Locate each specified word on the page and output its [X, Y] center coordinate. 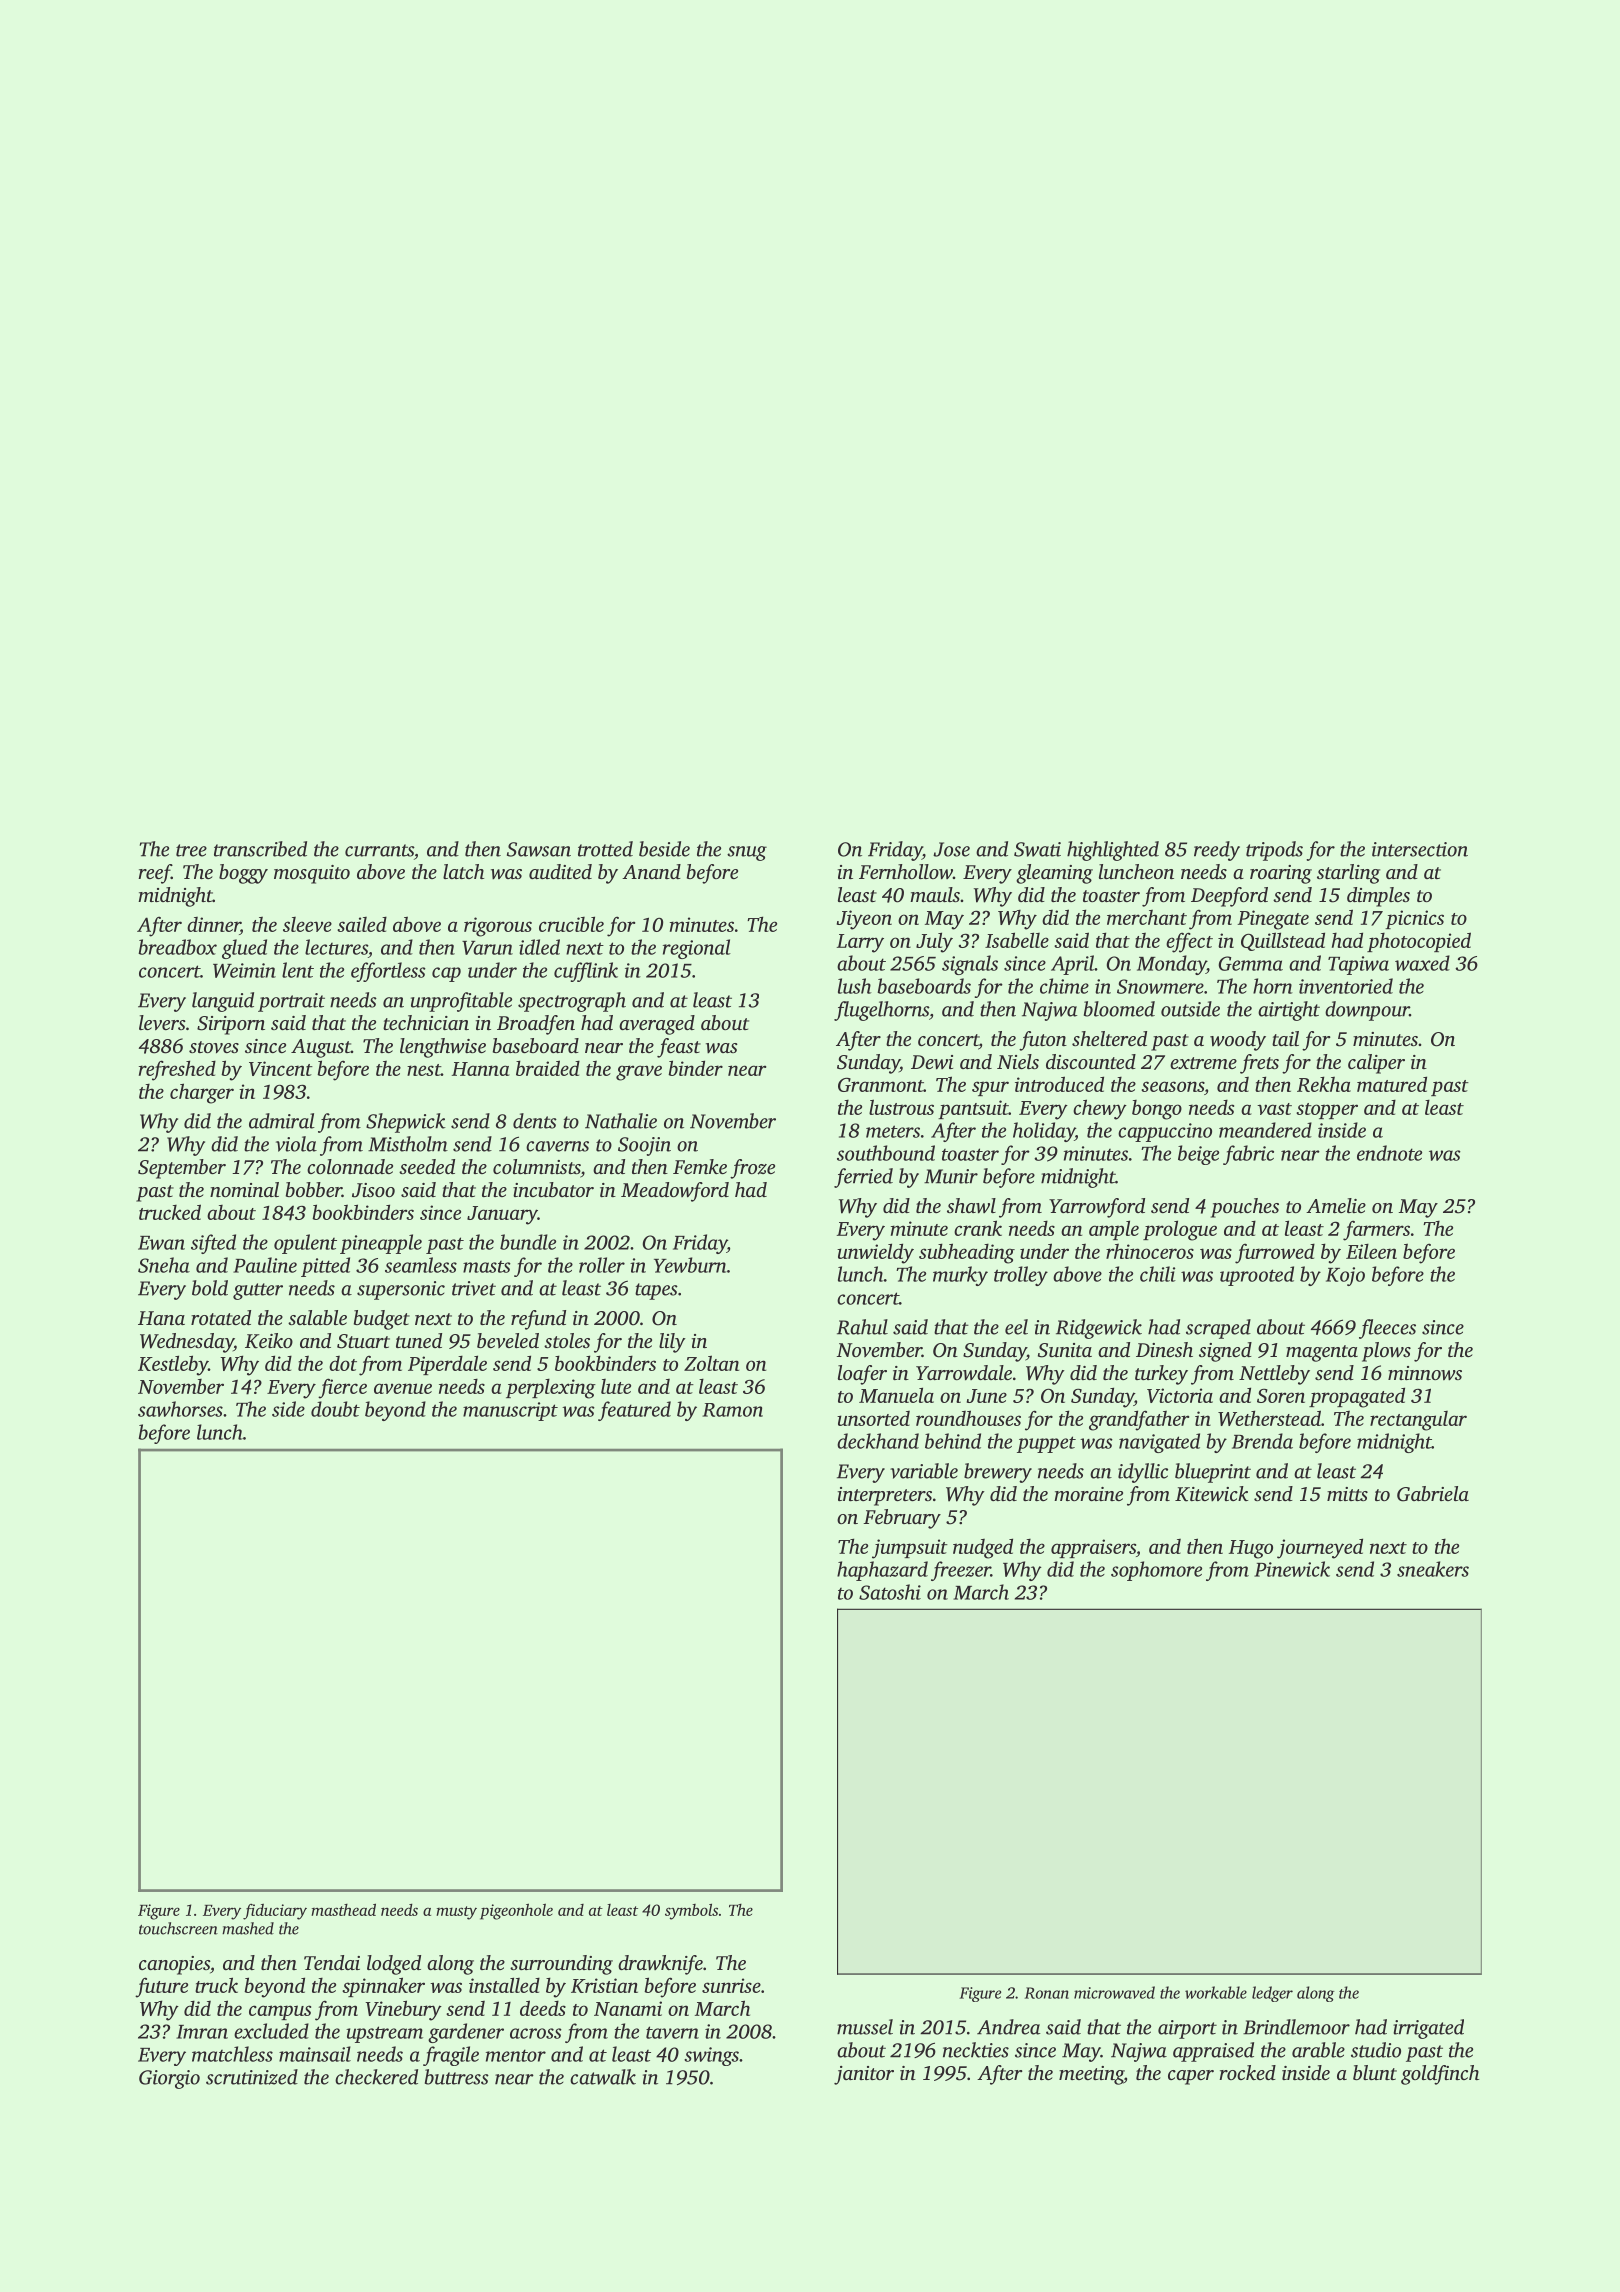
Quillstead [1283, 941]
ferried [863, 1178]
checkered [376, 2077]
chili [1158, 1274]
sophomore [1156, 1571]
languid [223, 1002]
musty [456, 1913]
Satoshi [890, 1592]
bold [210, 1288]
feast [679, 1048]
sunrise [731, 1985]
